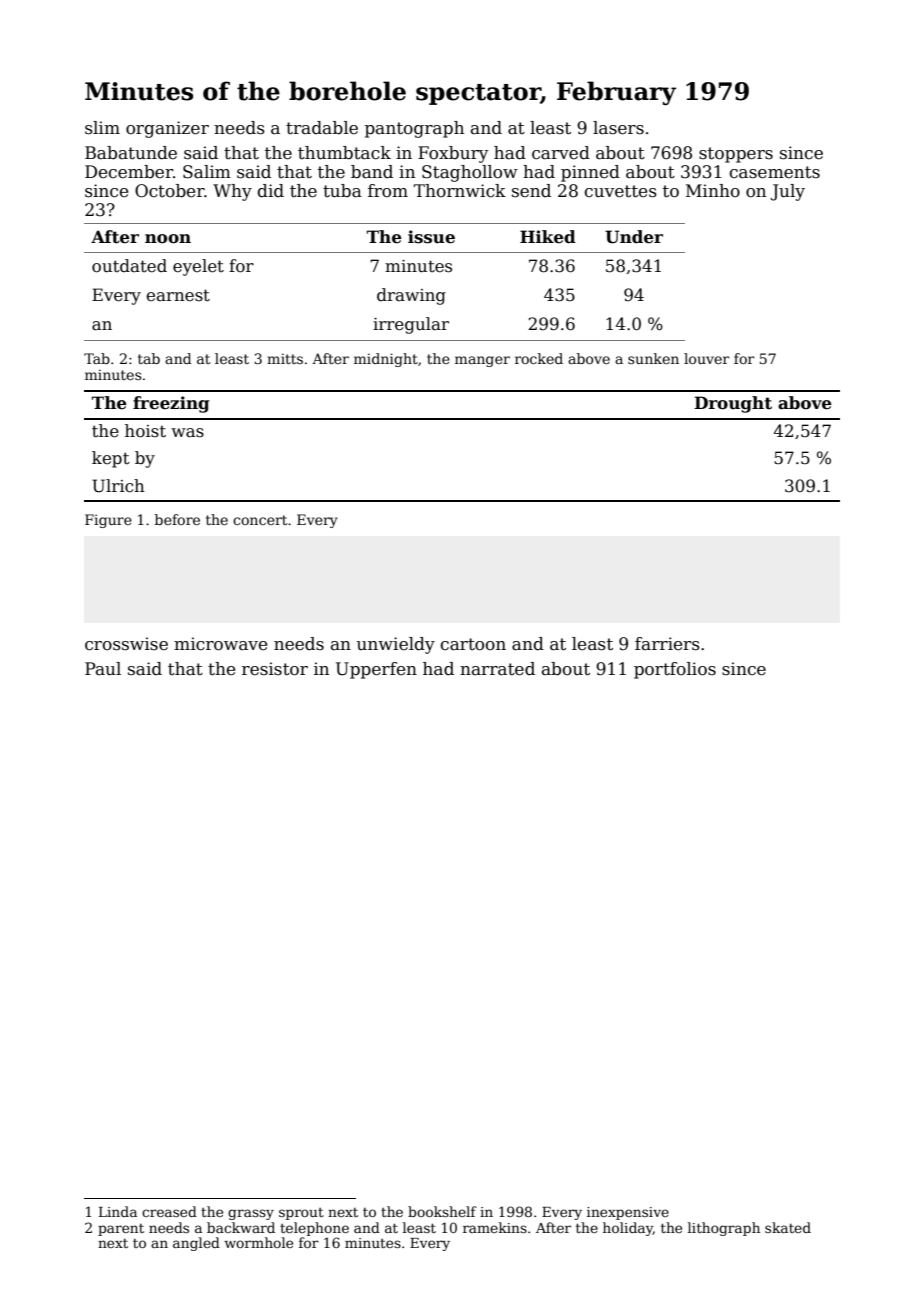 The image size is (924, 1308). I want to click on portfolios, so click(675, 670).
